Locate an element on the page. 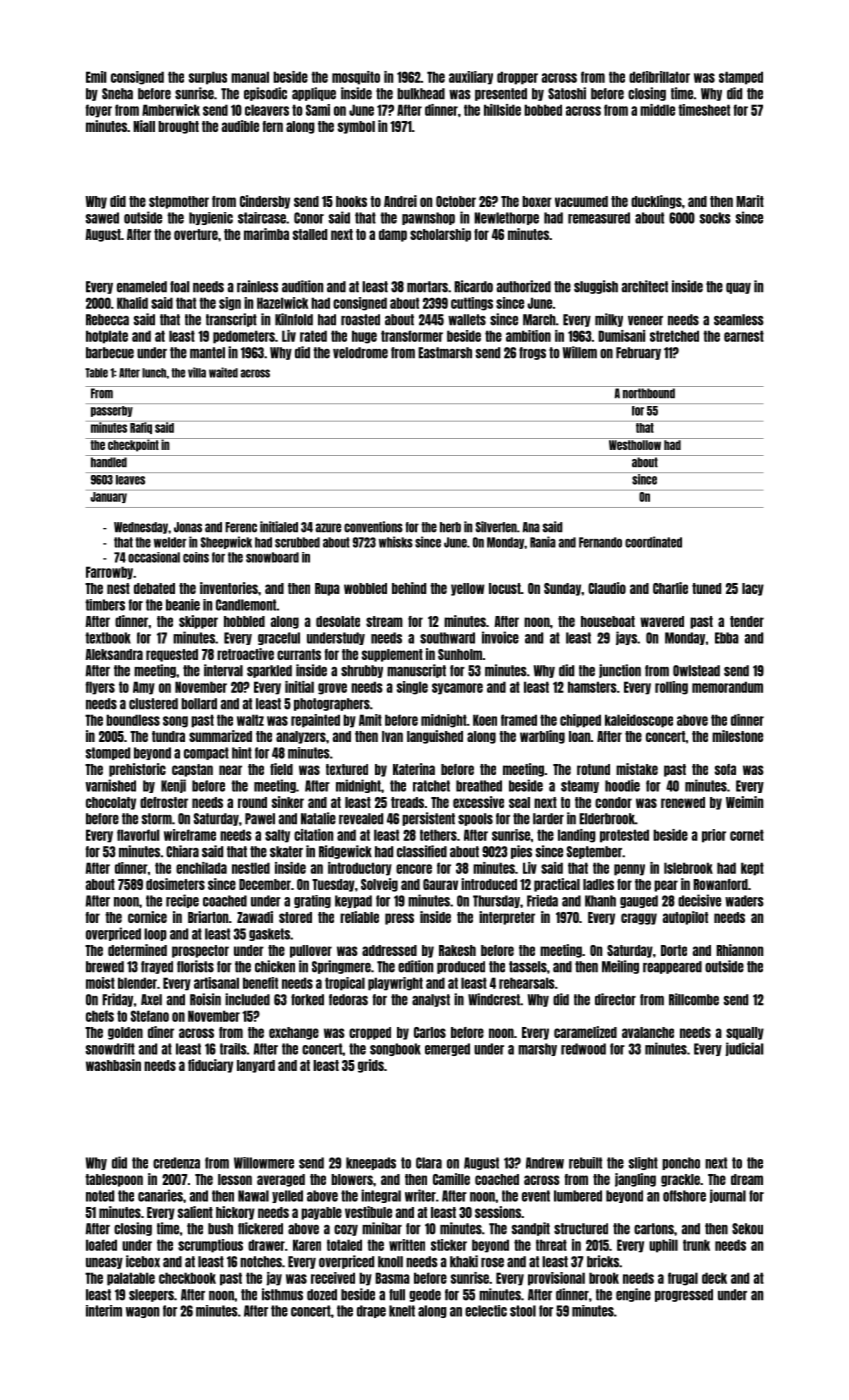 The height and width of the document is (1400, 849). Cindersby is located at coordinates (265, 202).
